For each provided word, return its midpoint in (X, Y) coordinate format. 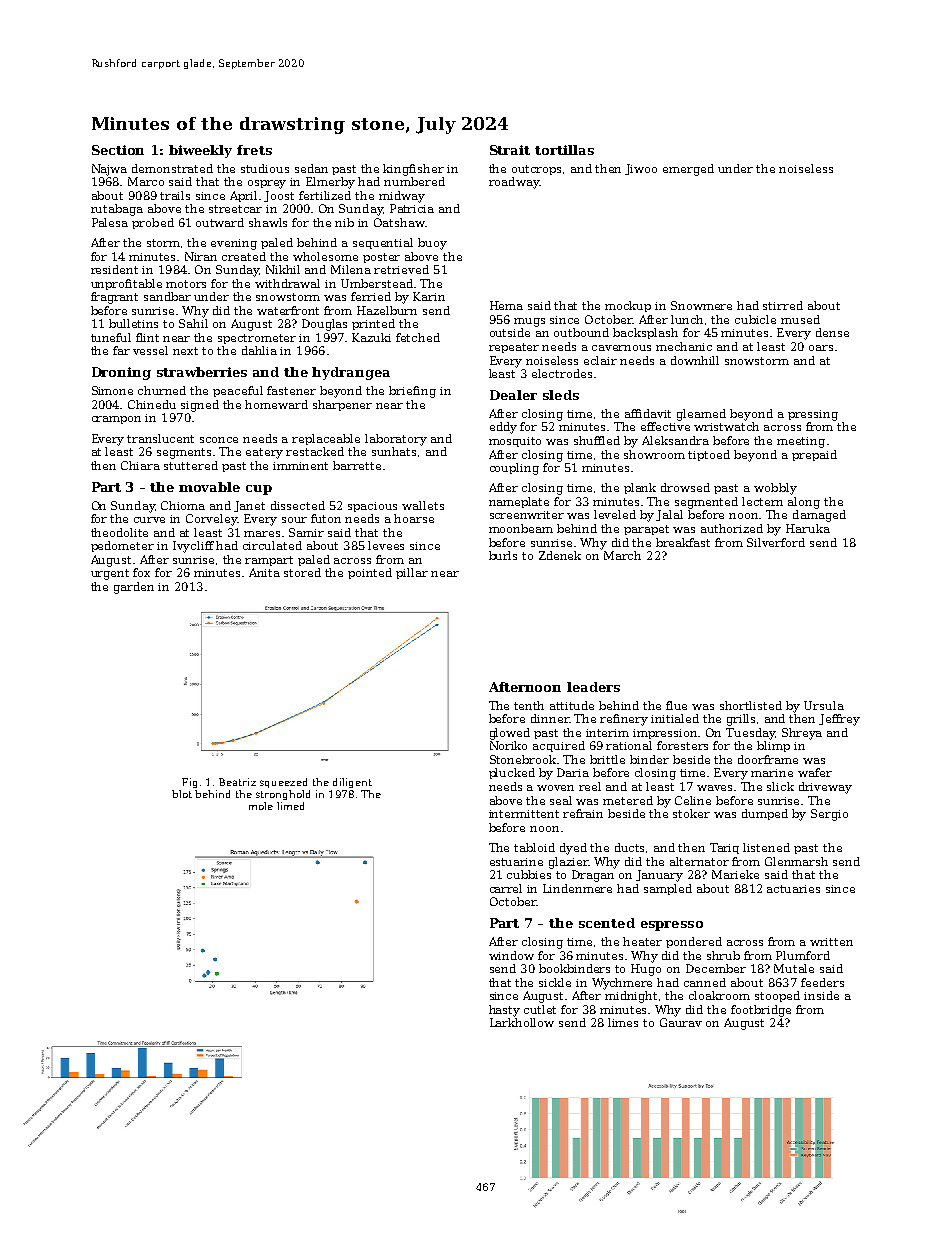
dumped (765, 814)
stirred (783, 305)
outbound (581, 332)
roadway (514, 183)
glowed (510, 734)
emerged (688, 170)
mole (261, 806)
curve (149, 520)
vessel (150, 350)
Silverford (776, 542)
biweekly (200, 151)
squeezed (283, 783)
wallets (423, 505)
